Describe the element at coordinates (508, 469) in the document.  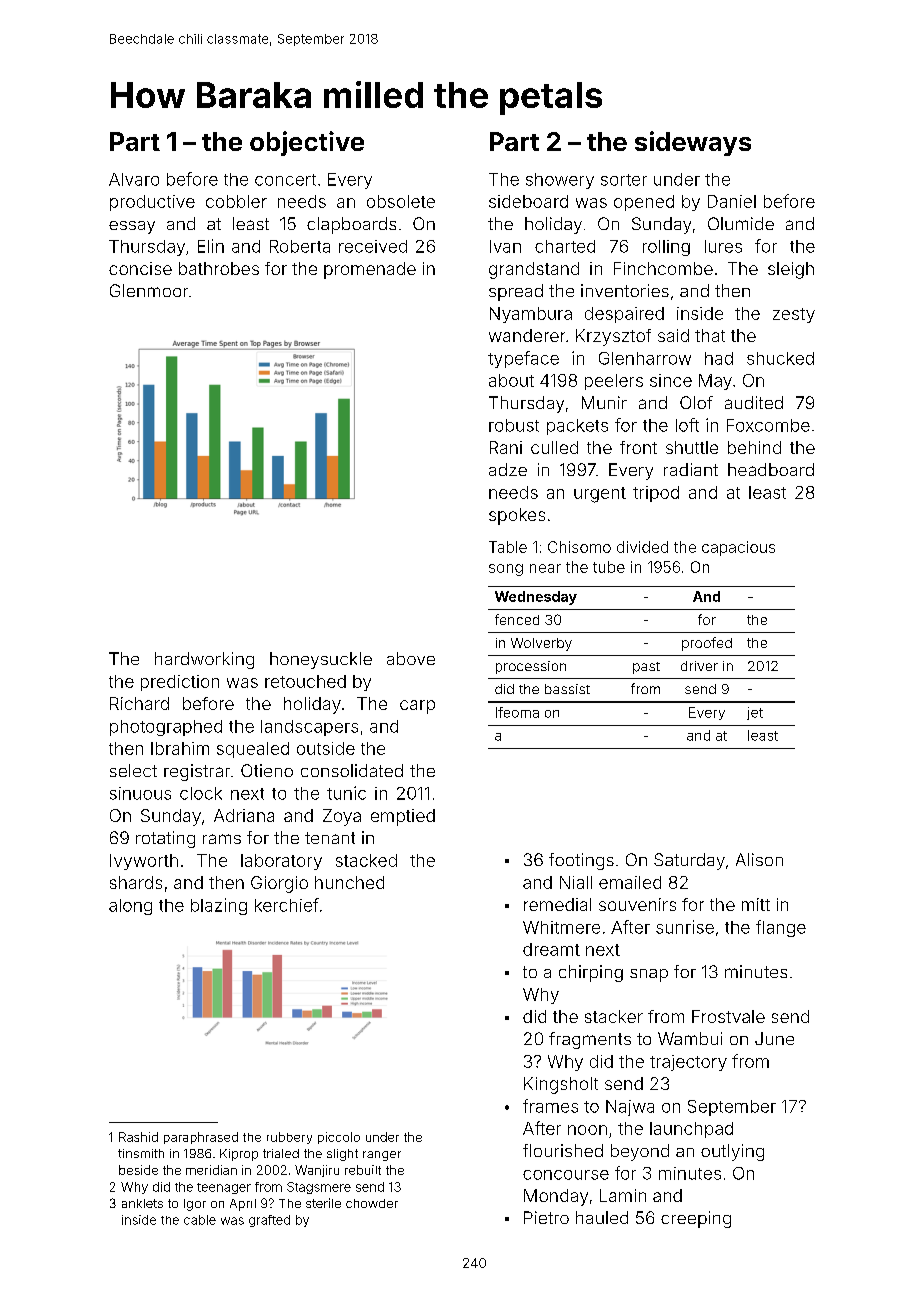
I see `adze` at that location.
